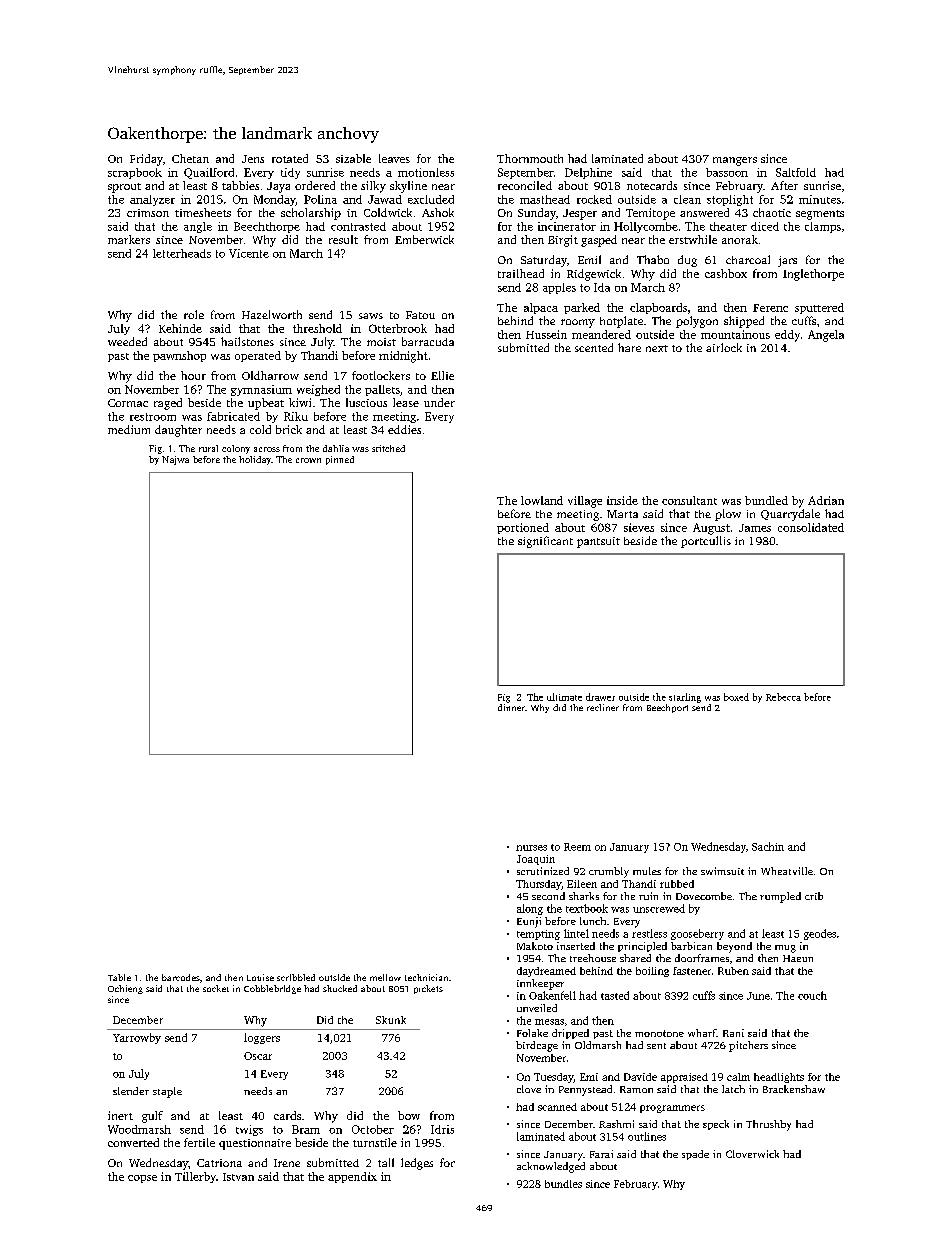 Image resolution: width=952 pixels, height=1233 pixels. What do you see at coordinates (193, 375) in the screenshot?
I see `hour` at bounding box center [193, 375].
